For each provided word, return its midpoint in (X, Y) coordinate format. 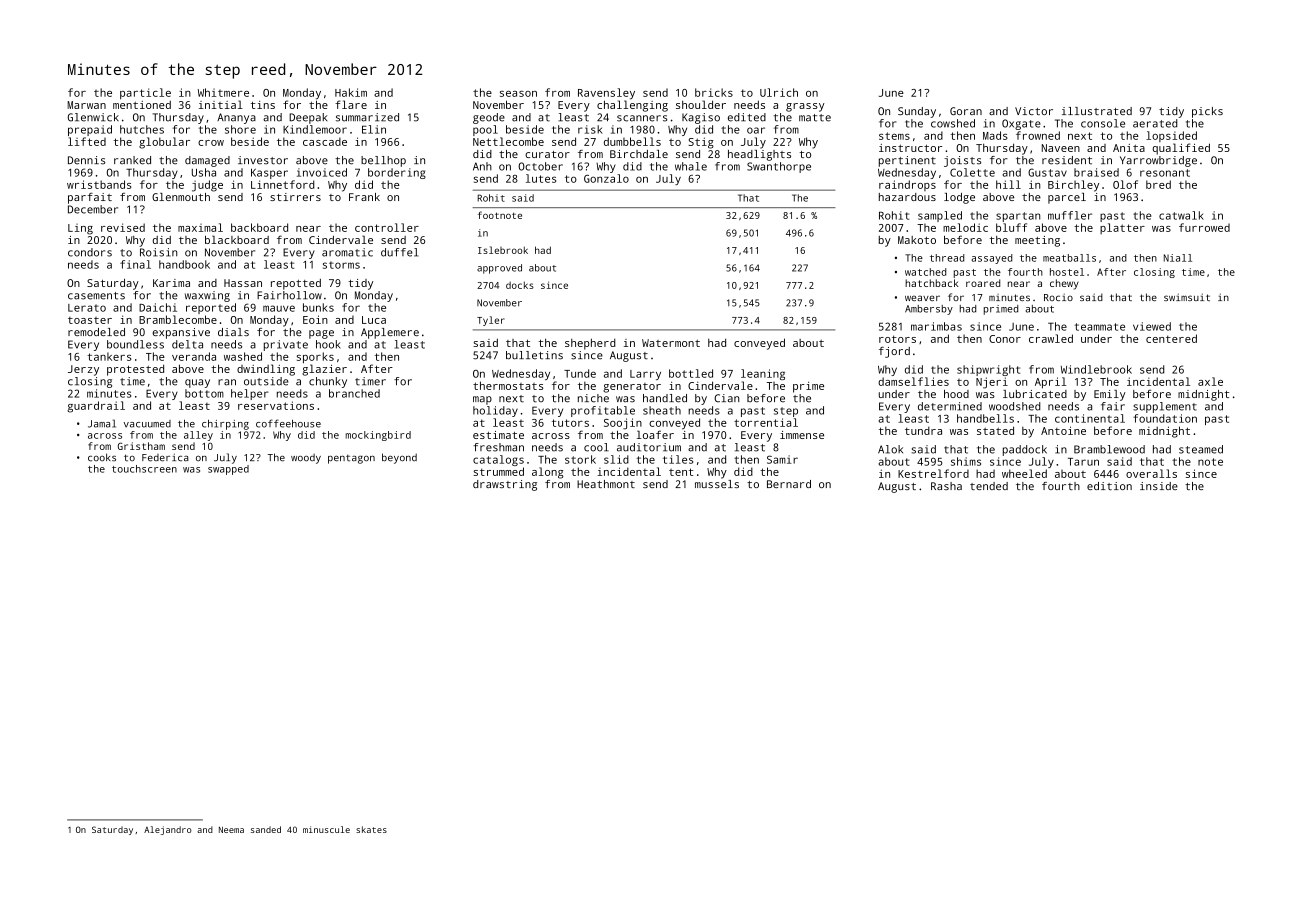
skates (371, 829)
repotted (296, 284)
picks (1207, 112)
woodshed (1015, 406)
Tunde (580, 373)
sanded (266, 829)
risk (590, 129)
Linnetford (283, 184)
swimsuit (1187, 297)
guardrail (96, 407)
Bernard (789, 484)
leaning (763, 374)
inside (1159, 486)
